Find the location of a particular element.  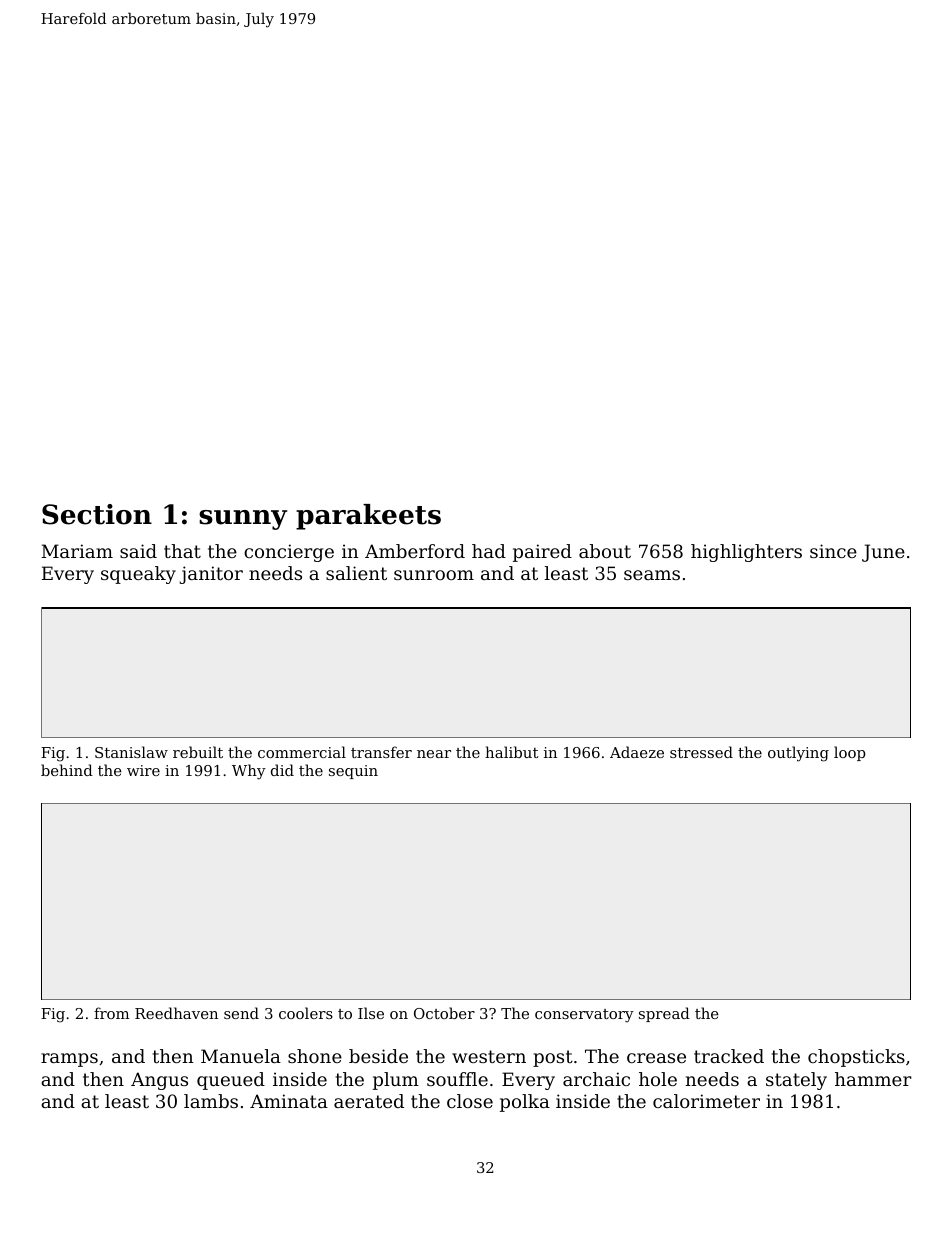

about is located at coordinates (605, 551).
